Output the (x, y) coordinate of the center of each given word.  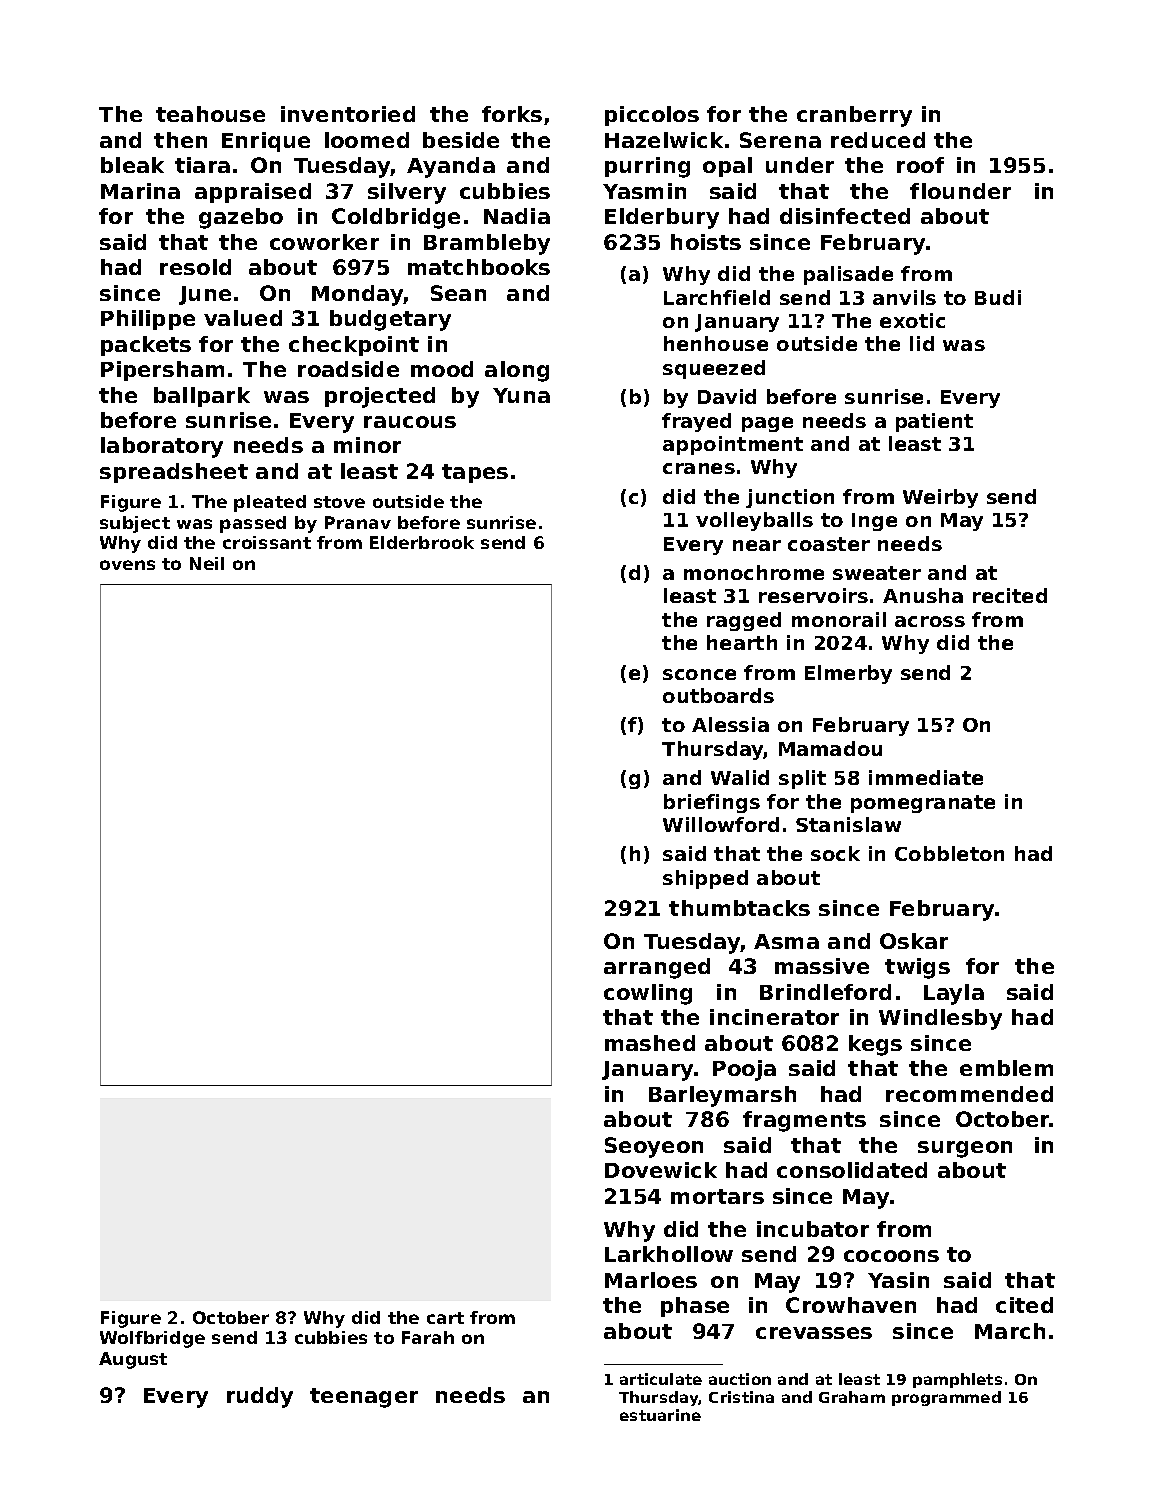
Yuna (521, 395)
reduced (878, 140)
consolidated (852, 1170)
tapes (475, 473)
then (180, 140)
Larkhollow (669, 1254)
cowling (648, 994)
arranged (657, 968)
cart (445, 1318)
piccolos (652, 116)
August (133, 1360)
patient (934, 422)
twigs (917, 968)
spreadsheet (174, 473)
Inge (874, 522)
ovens (127, 565)
